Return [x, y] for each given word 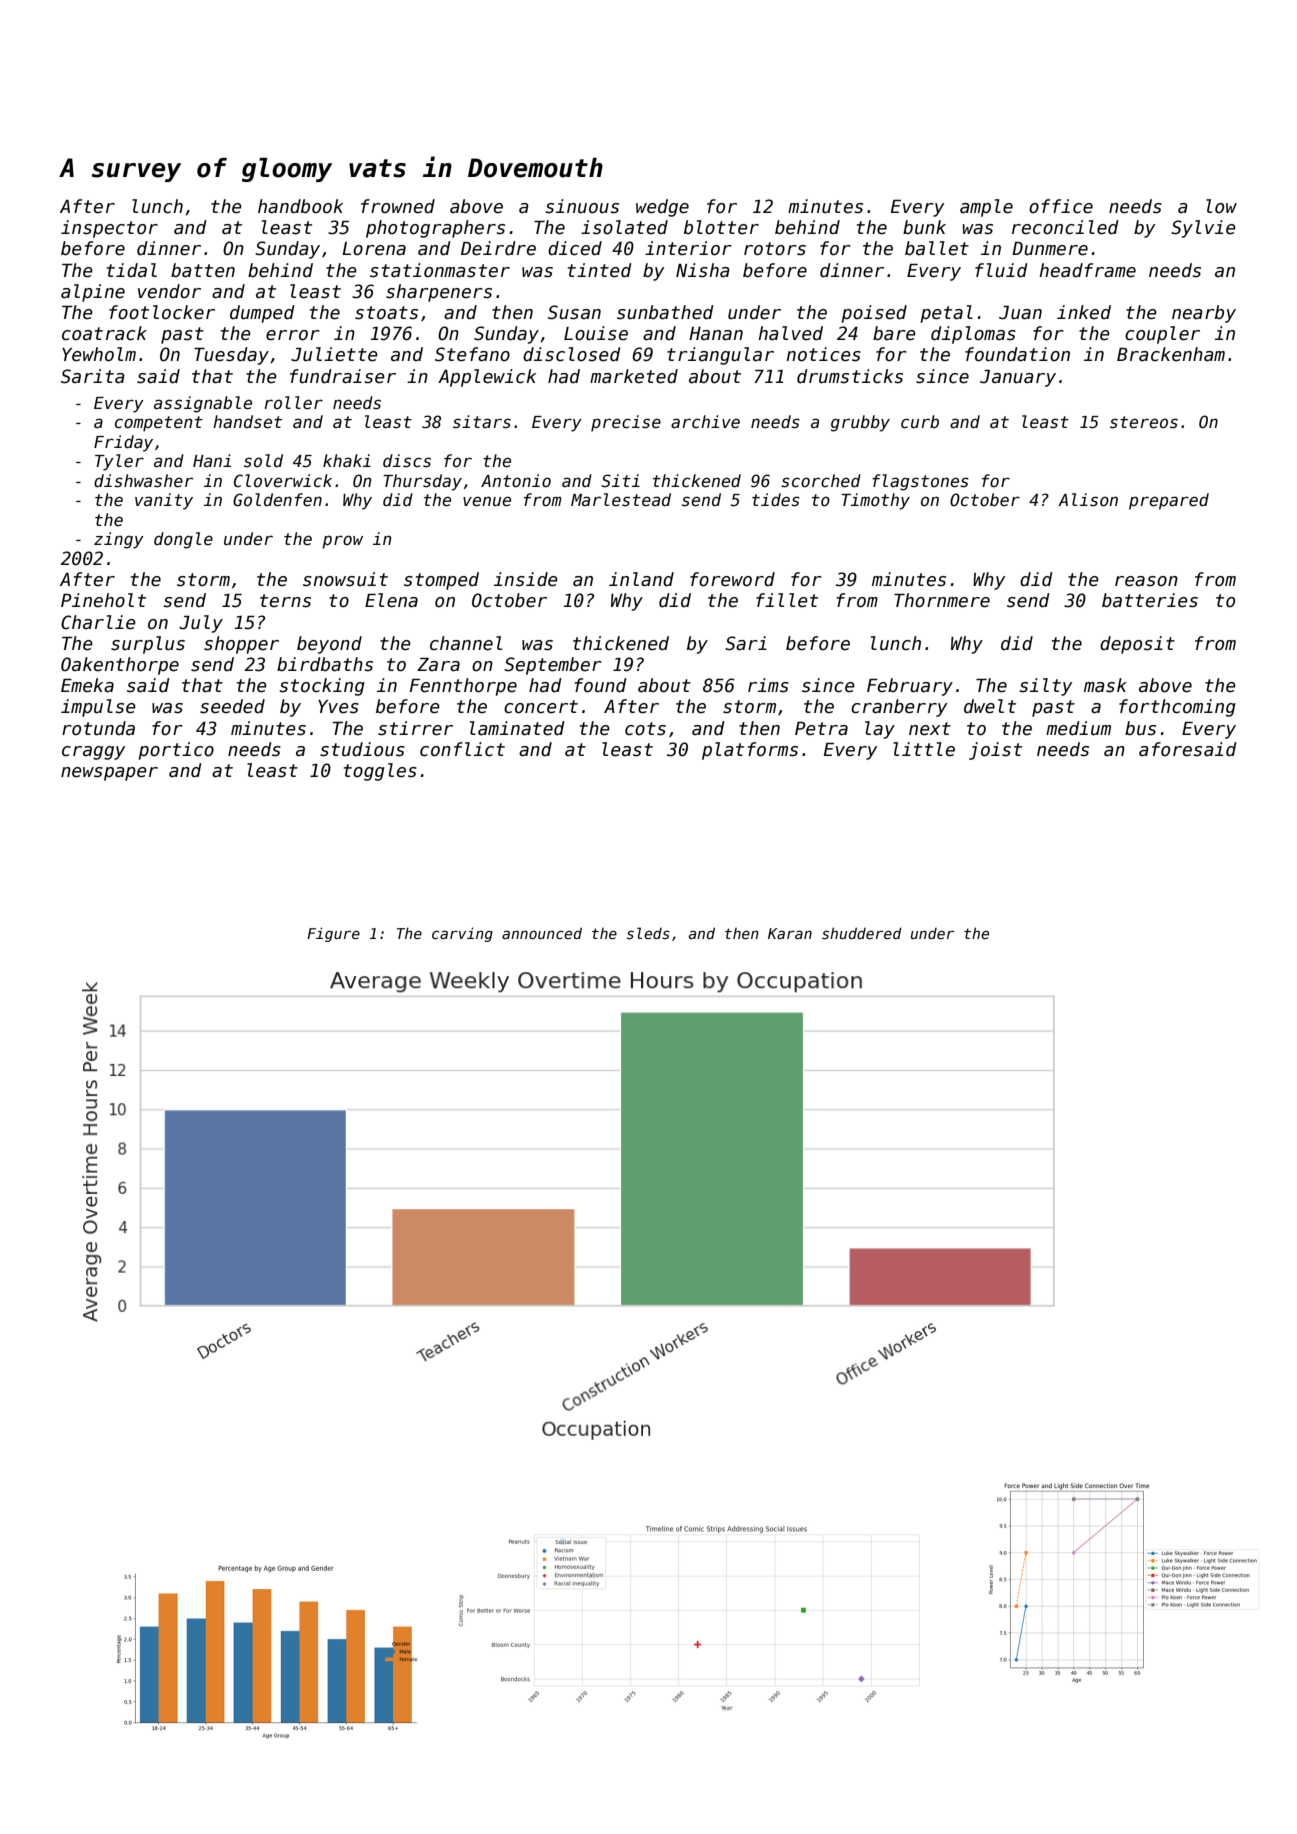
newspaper [109, 774]
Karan [790, 933]
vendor [169, 291]
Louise [596, 333]
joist [995, 751]
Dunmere [1050, 249]
